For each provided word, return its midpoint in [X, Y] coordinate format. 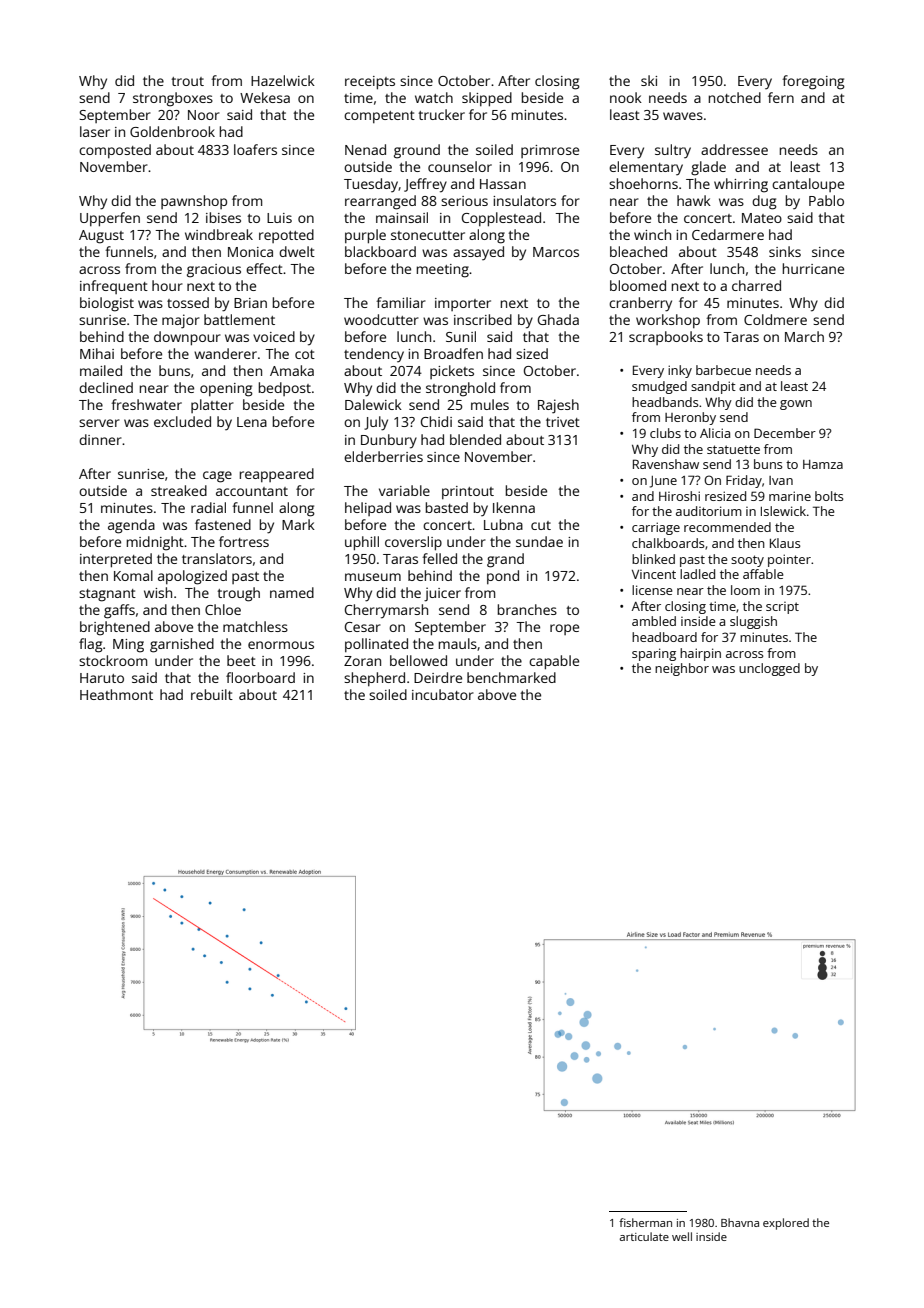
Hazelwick [283, 80]
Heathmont [116, 694]
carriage [656, 528]
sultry [673, 151]
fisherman [645, 1222]
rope [564, 629]
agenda [131, 526]
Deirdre [438, 677]
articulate [644, 1236]
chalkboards [668, 543]
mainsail [402, 217]
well [682, 1236]
